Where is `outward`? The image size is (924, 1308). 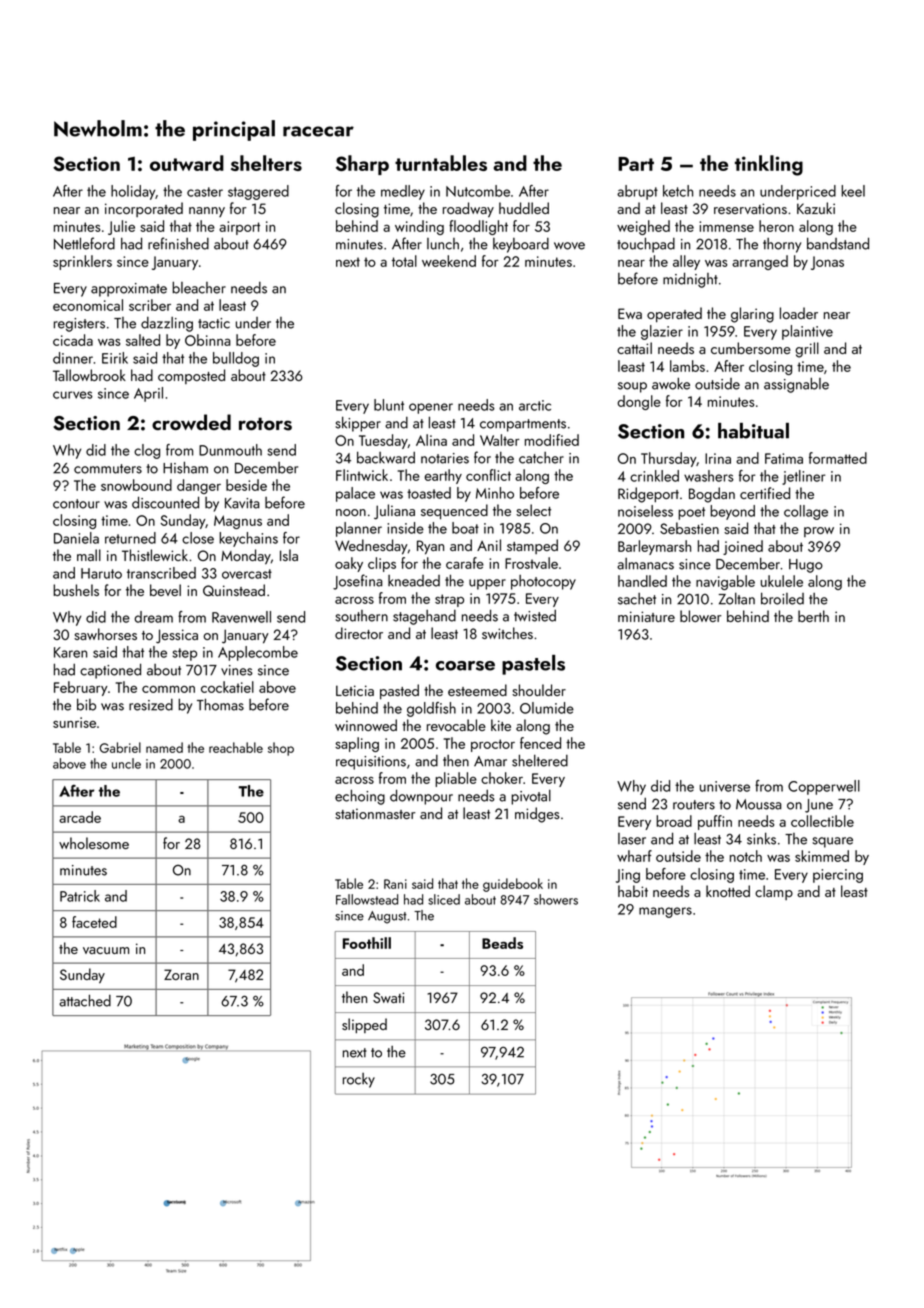
outward is located at coordinates (187, 163).
